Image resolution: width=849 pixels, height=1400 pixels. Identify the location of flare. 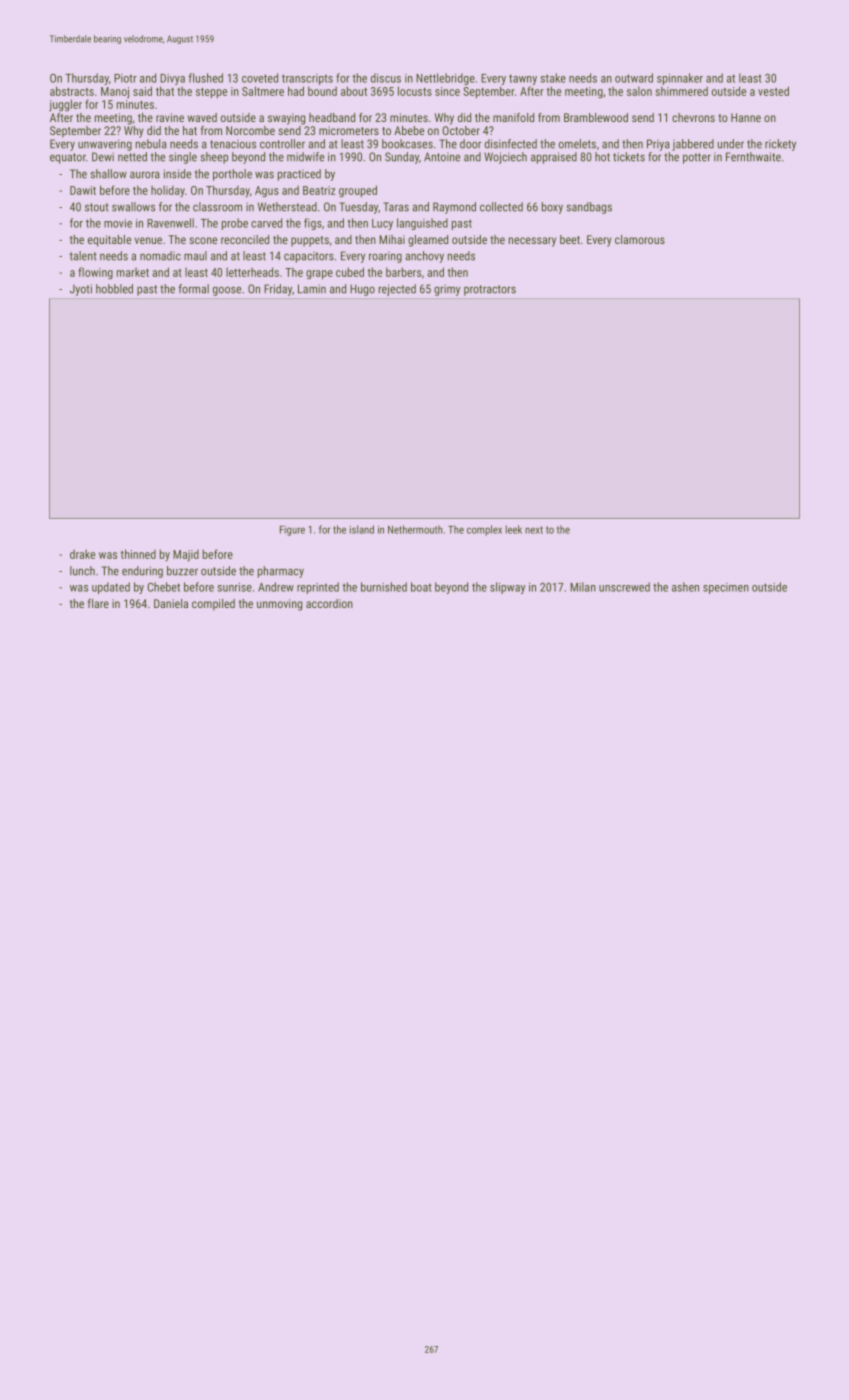
(98, 603).
